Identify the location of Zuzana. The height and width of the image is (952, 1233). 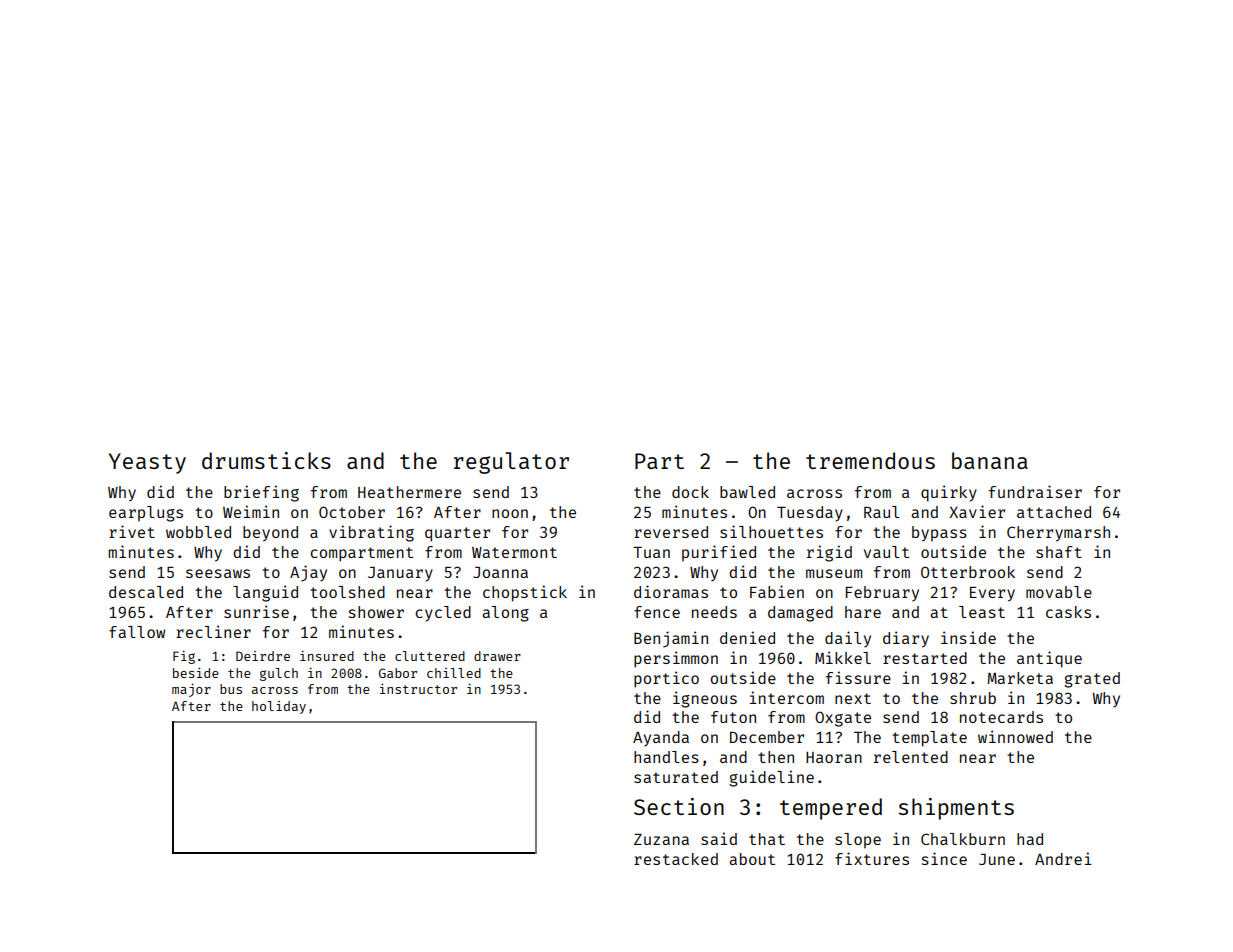
(661, 839).
